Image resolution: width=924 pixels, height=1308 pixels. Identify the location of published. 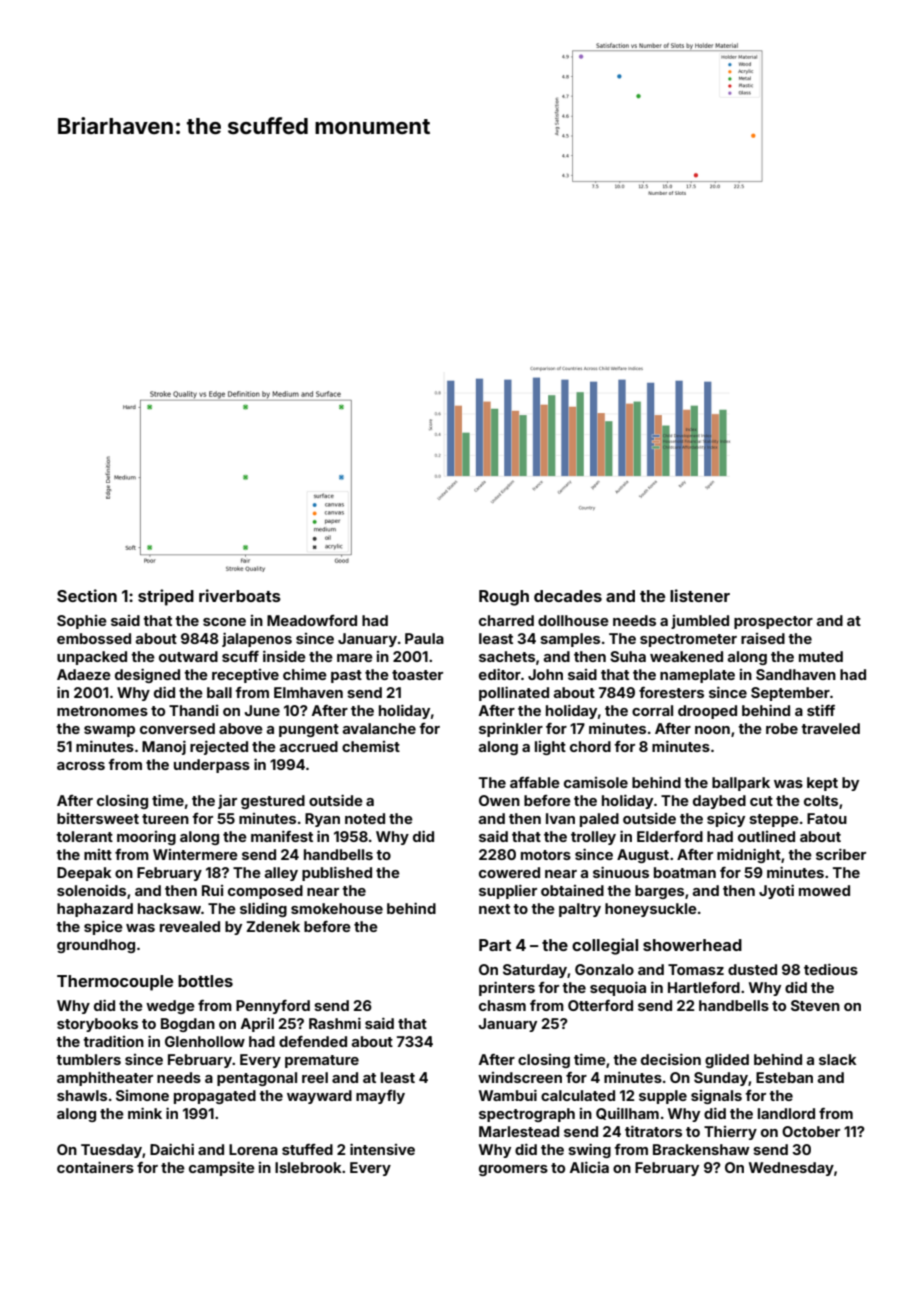
(337, 873).
